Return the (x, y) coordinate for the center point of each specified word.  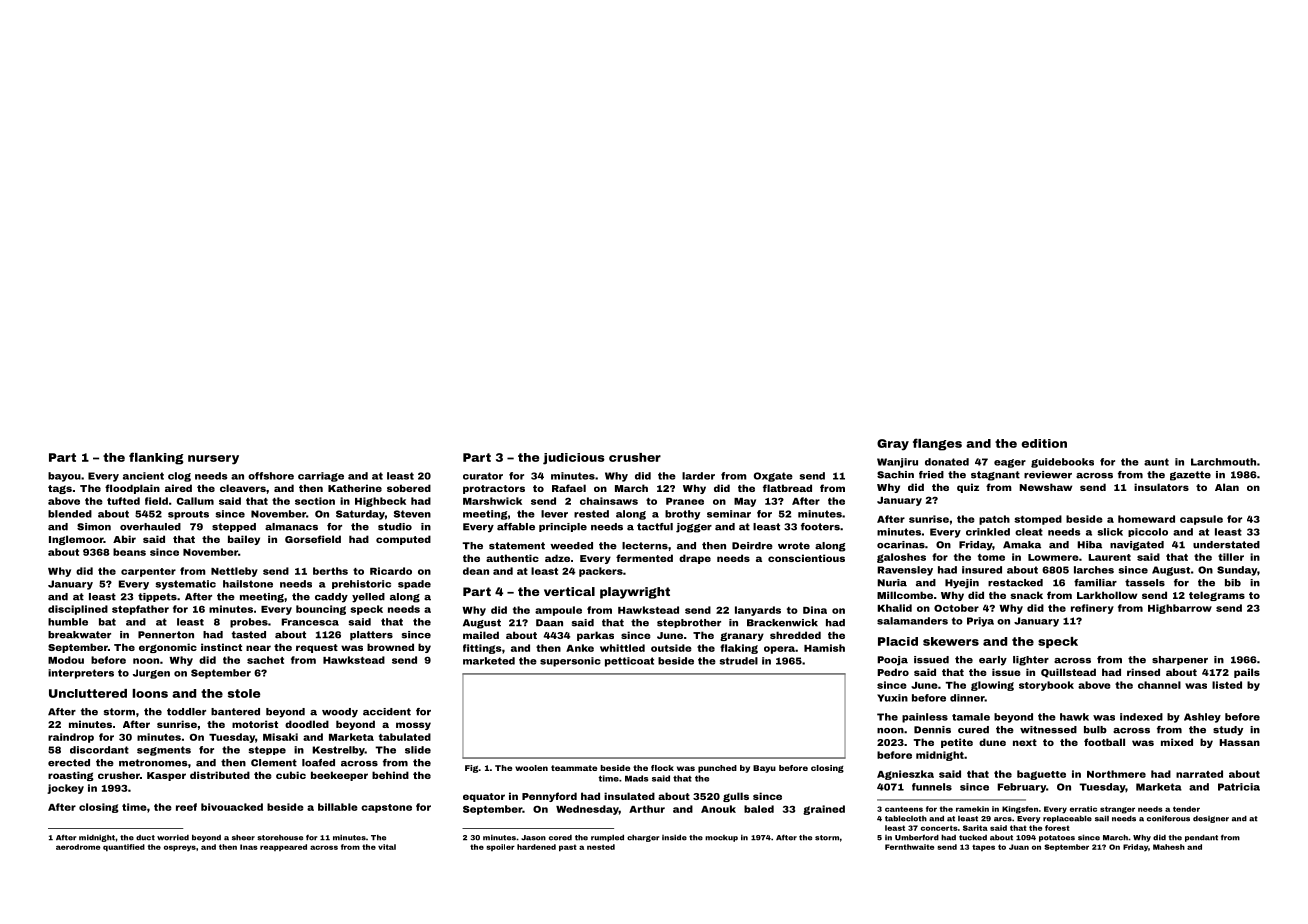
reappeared (283, 847)
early (993, 661)
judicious (574, 459)
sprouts (188, 515)
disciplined (78, 610)
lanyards (758, 611)
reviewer (1048, 475)
